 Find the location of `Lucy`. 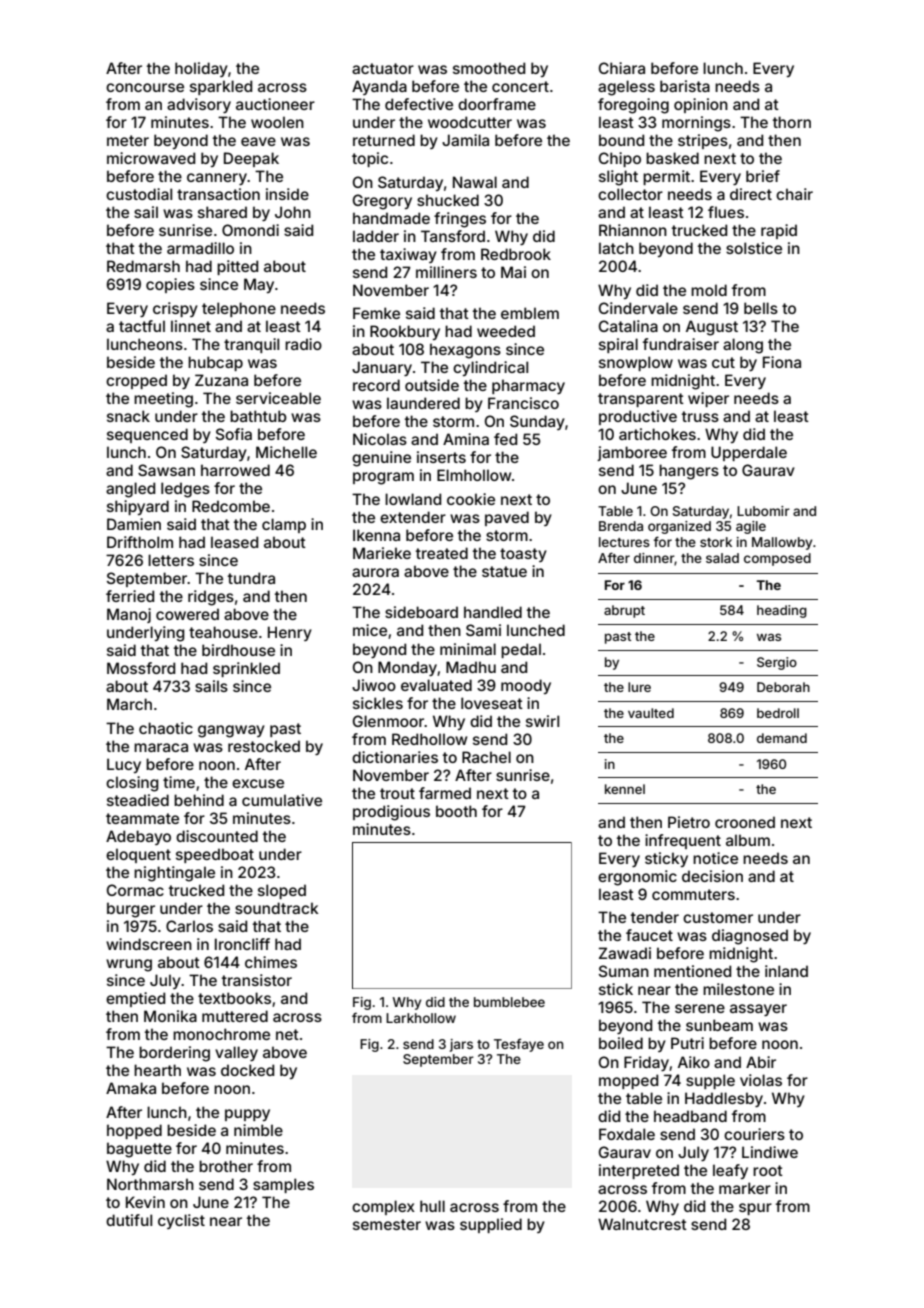

Lucy is located at coordinates (124, 765).
